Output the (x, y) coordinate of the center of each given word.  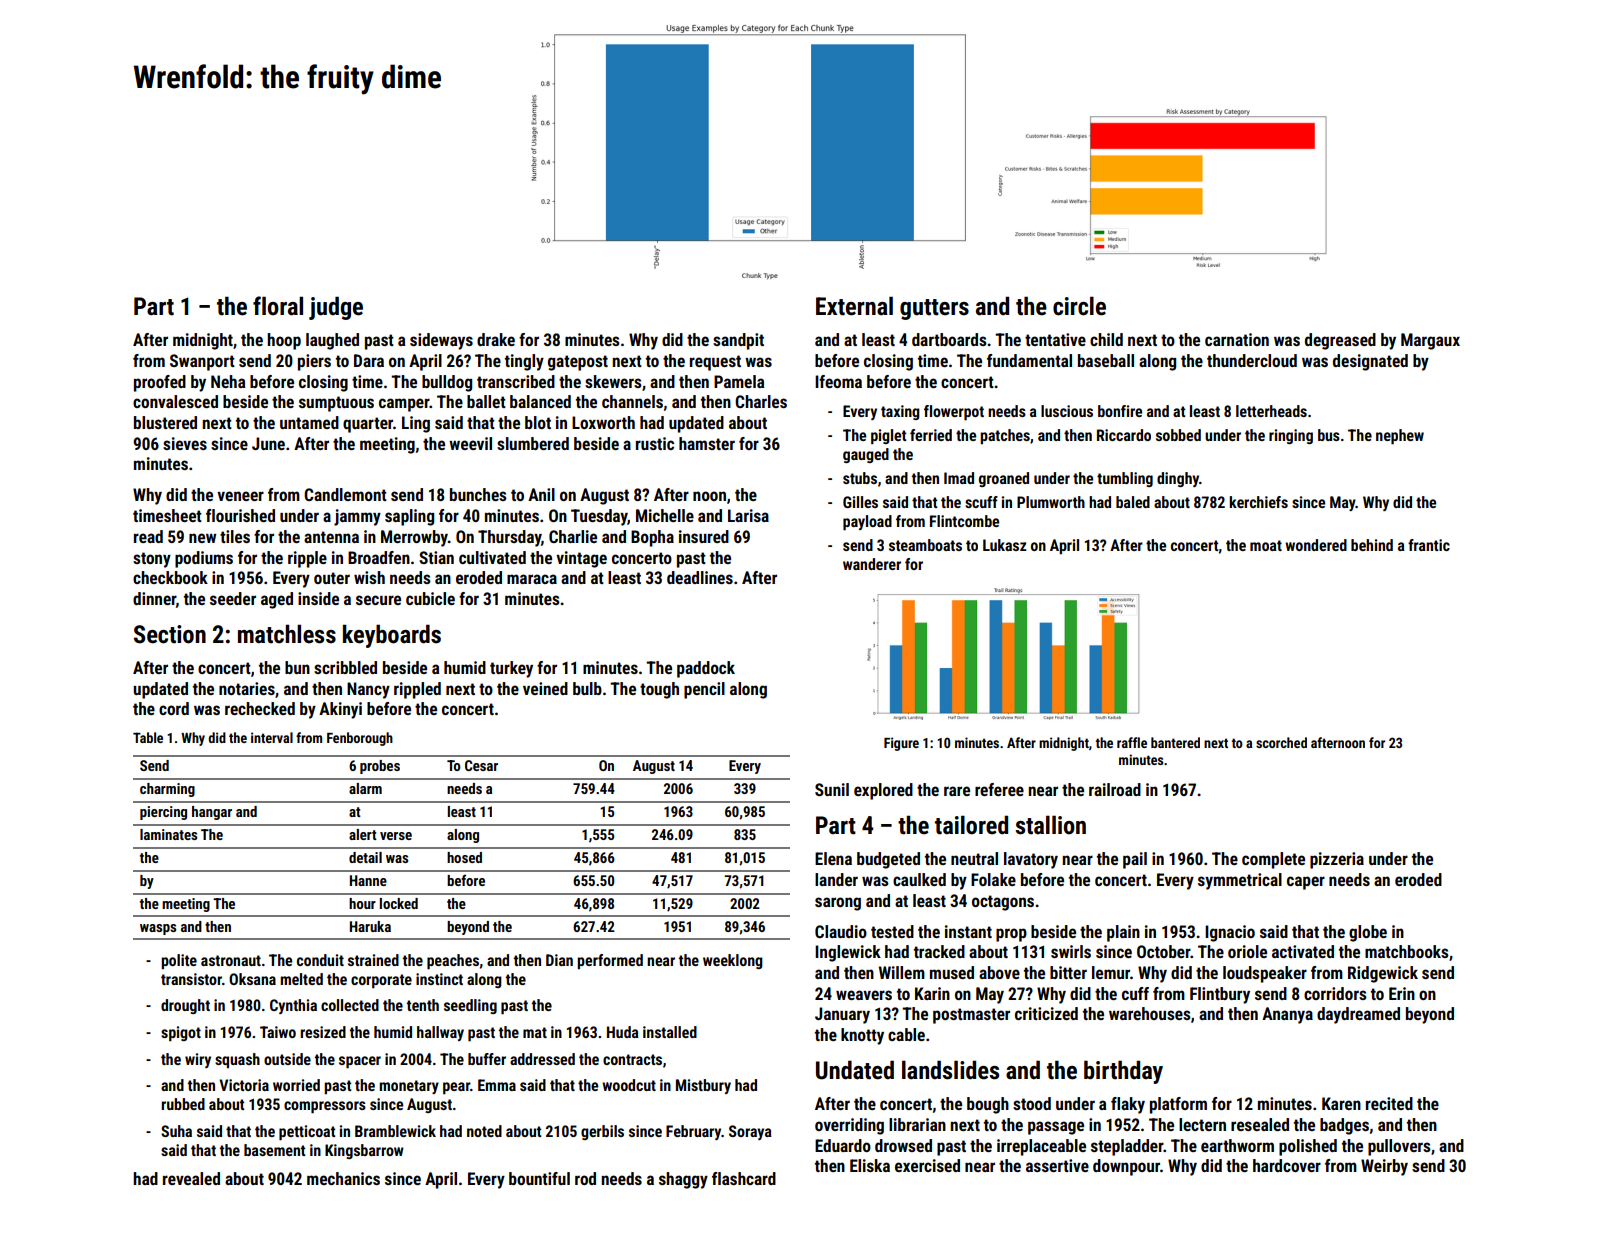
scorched (1281, 742)
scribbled (345, 667)
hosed (464, 857)
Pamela (739, 381)
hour (362, 903)
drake (496, 339)
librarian (917, 1124)
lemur (1111, 972)
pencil (704, 690)
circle (1079, 306)
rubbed (183, 1104)
